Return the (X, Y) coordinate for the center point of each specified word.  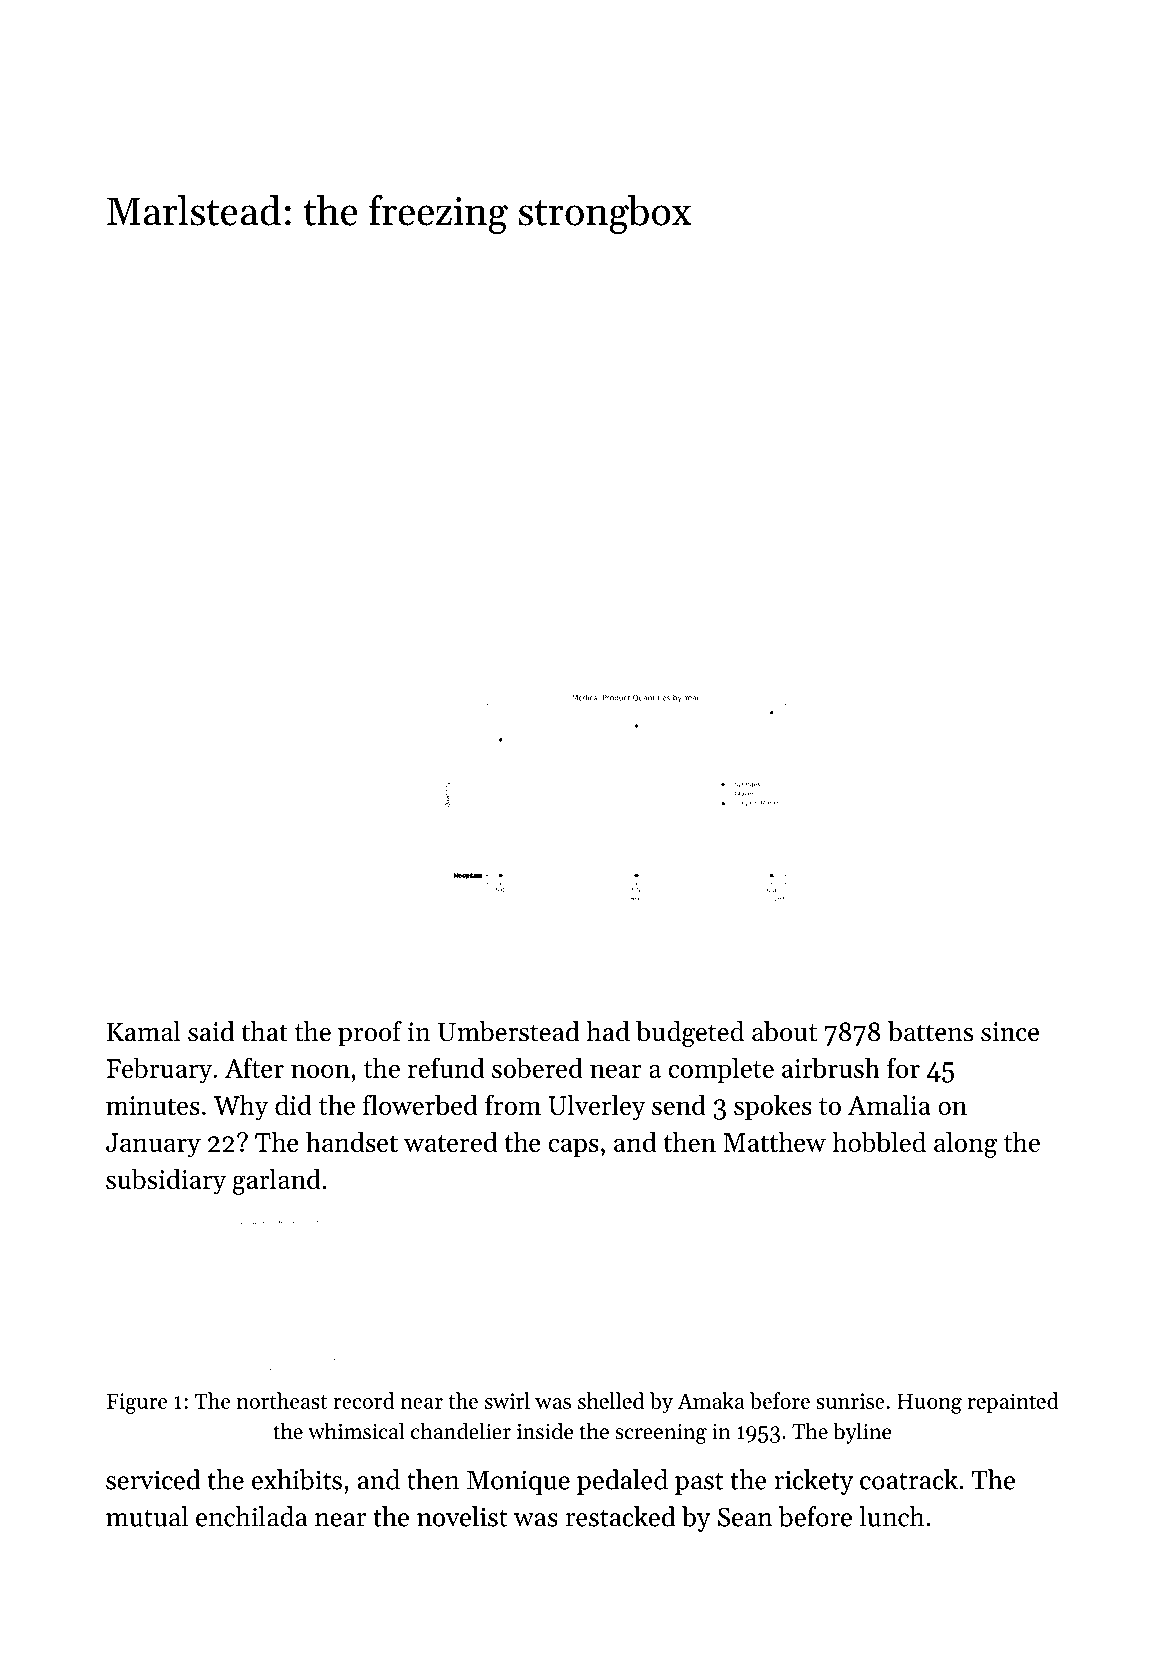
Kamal (143, 1031)
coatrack (909, 1479)
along (965, 1144)
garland (277, 1181)
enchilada (251, 1516)
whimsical (356, 1431)
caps (573, 1147)
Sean (745, 1517)
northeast (281, 1400)
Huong (929, 1403)
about (784, 1031)
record (364, 1400)
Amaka (711, 1400)
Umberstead (509, 1031)
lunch (892, 1516)
